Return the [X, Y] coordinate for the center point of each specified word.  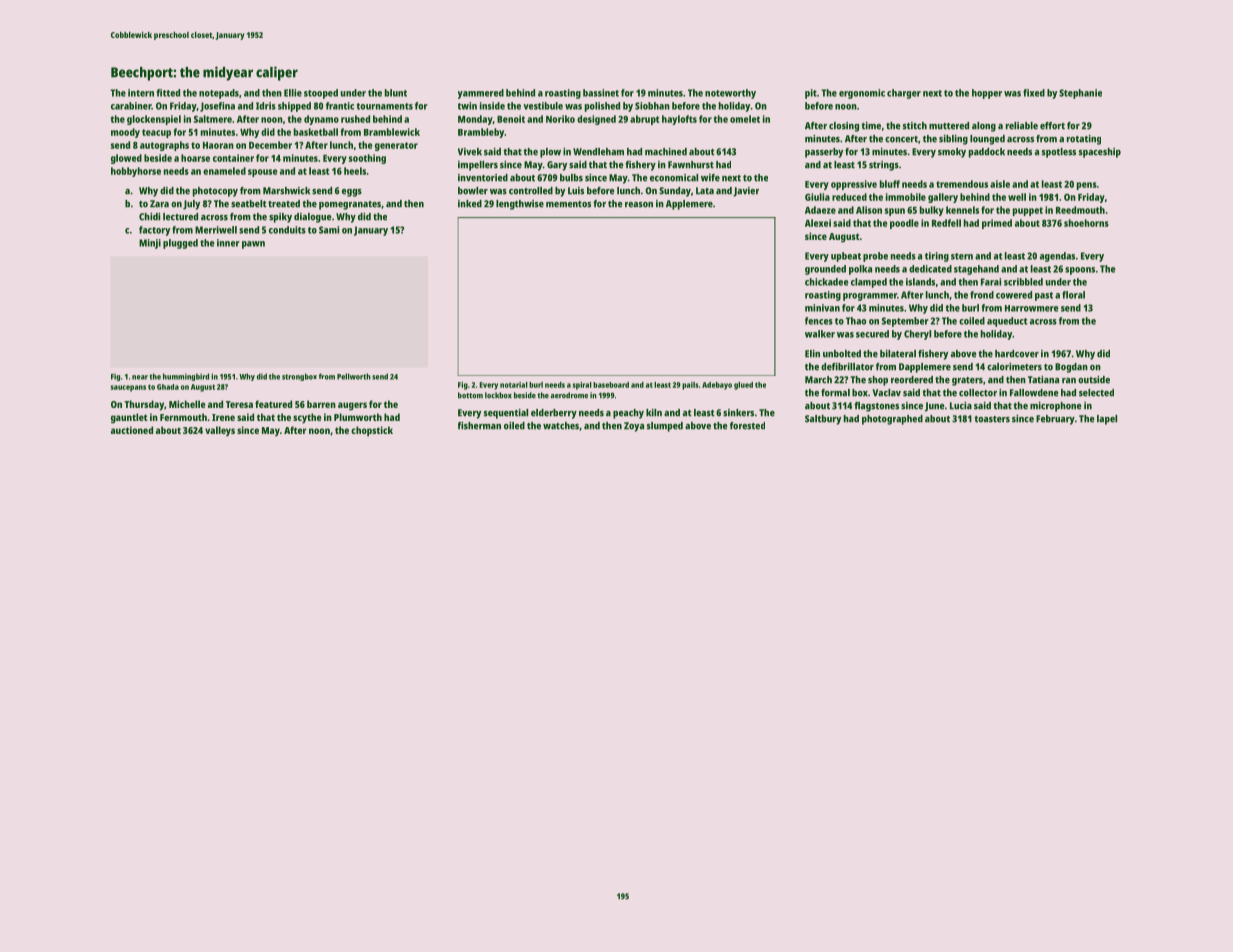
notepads [219, 94]
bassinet [601, 93]
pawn [253, 245]
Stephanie [1080, 94]
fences [819, 321]
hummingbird [186, 377]
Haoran [218, 145]
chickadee [827, 282]
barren [321, 404]
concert [901, 139]
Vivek [470, 152]
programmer [870, 297]
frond [982, 295]
